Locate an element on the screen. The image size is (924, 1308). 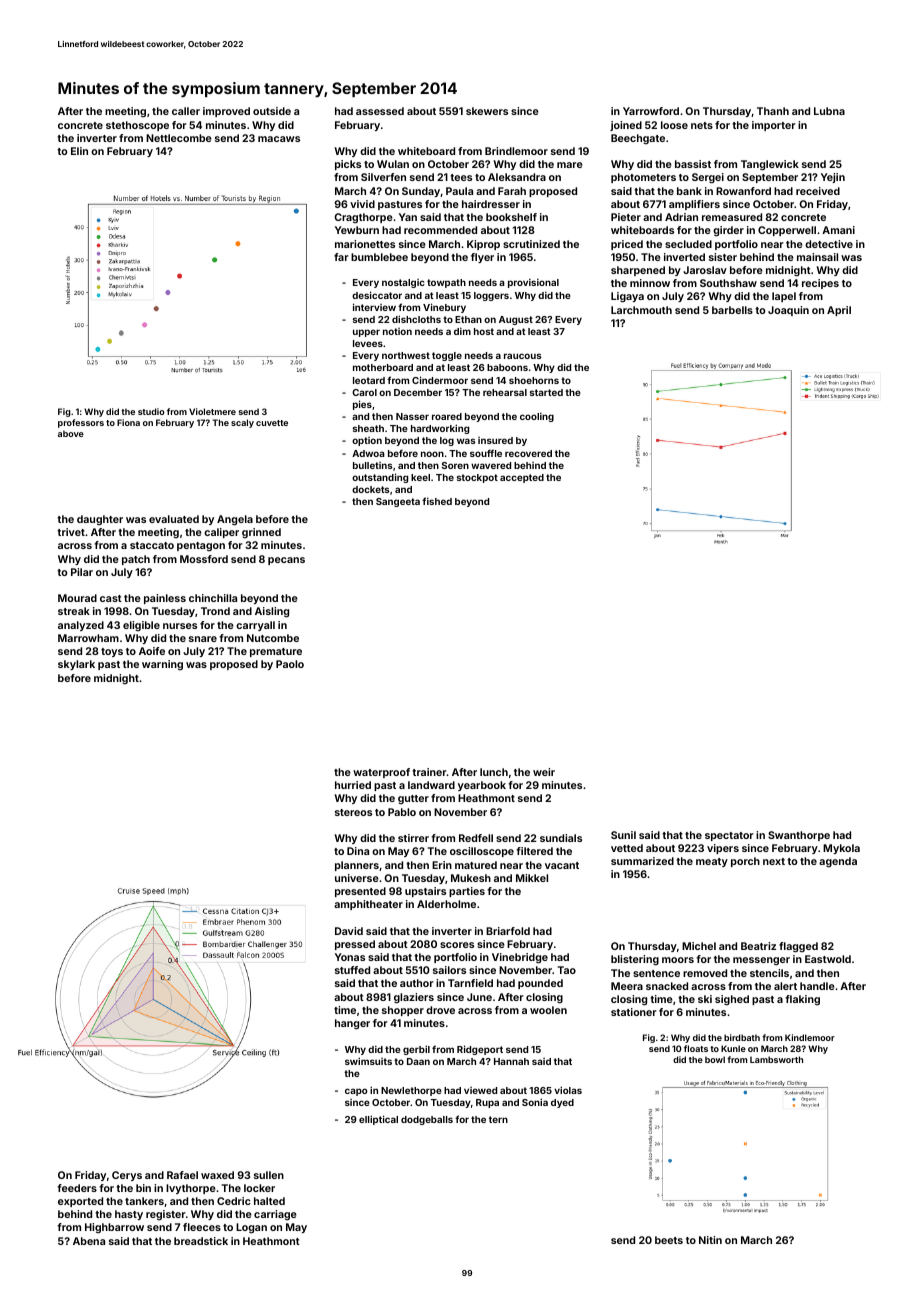
Swanthorpe is located at coordinates (799, 836).
